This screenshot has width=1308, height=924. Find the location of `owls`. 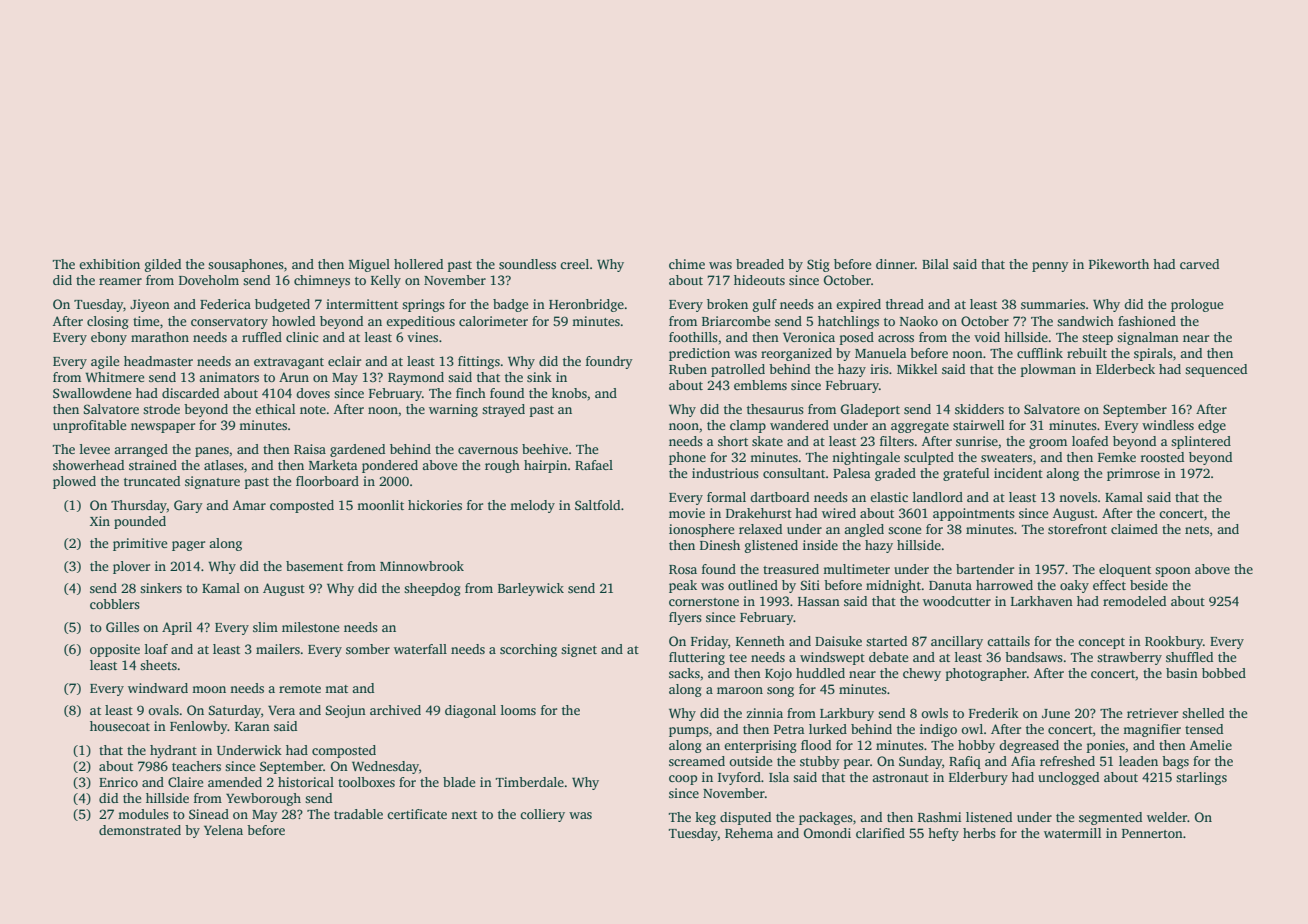

owls is located at coordinates (934, 713).
